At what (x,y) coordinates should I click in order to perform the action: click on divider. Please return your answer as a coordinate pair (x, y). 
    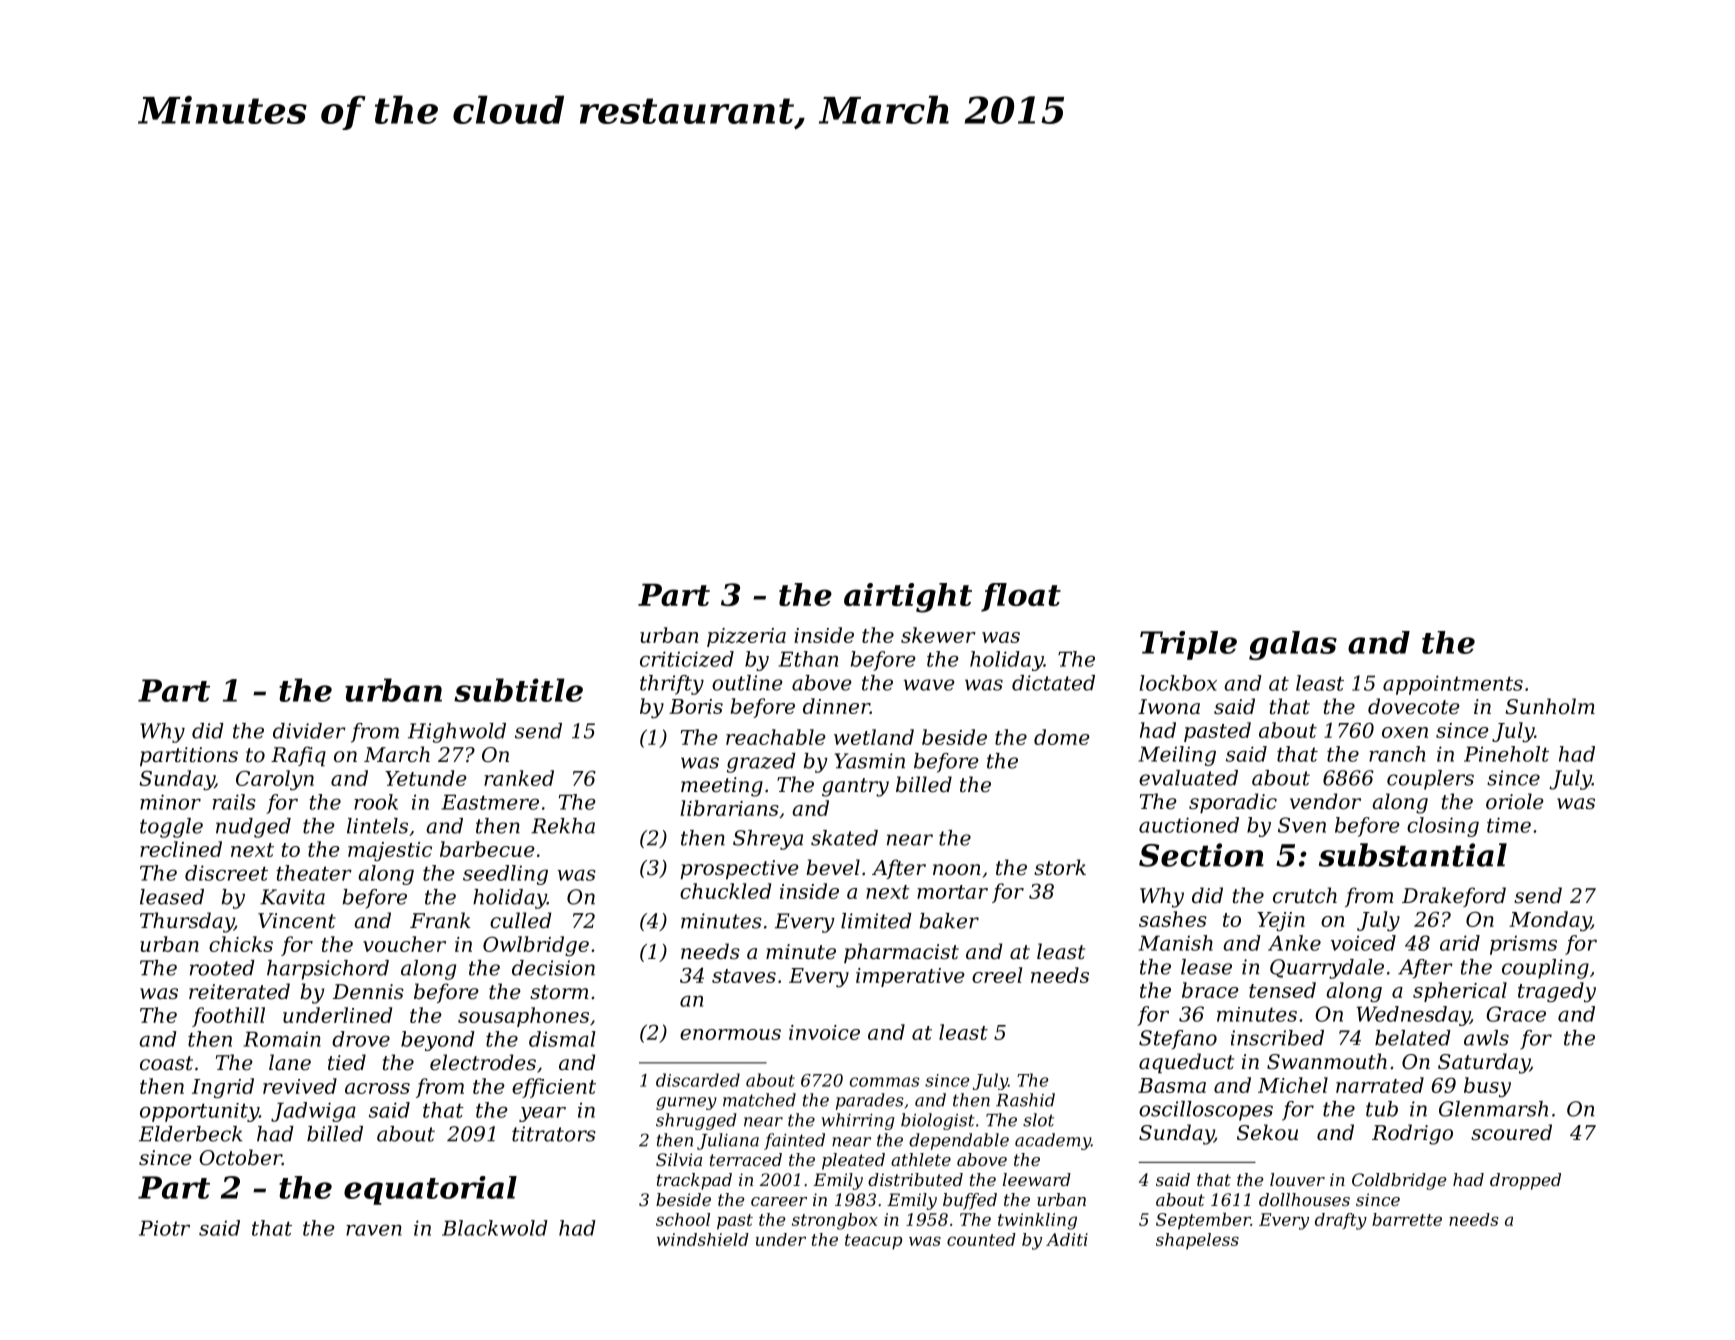
    Looking at the image, I should click on (309, 731).
